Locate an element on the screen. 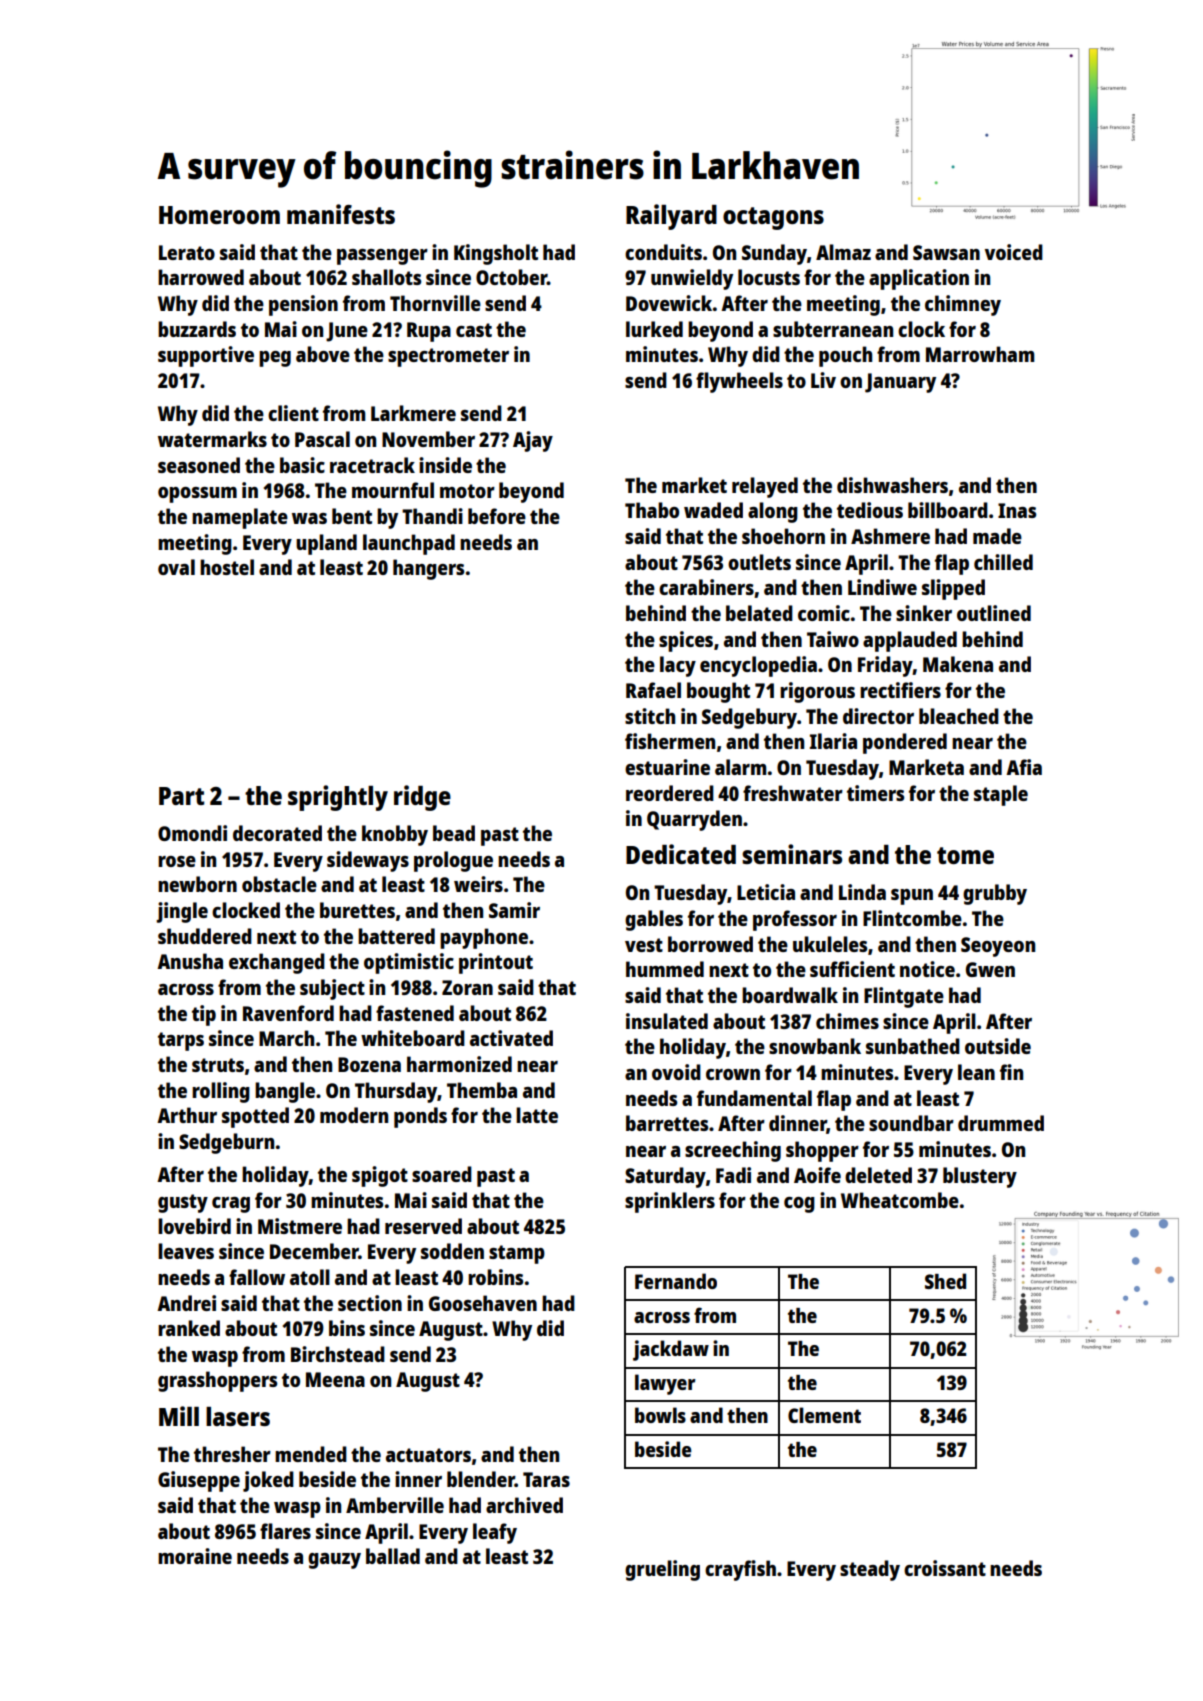 This screenshot has height=1701, width=1203. octagons is located at coordinates (773, 218).
